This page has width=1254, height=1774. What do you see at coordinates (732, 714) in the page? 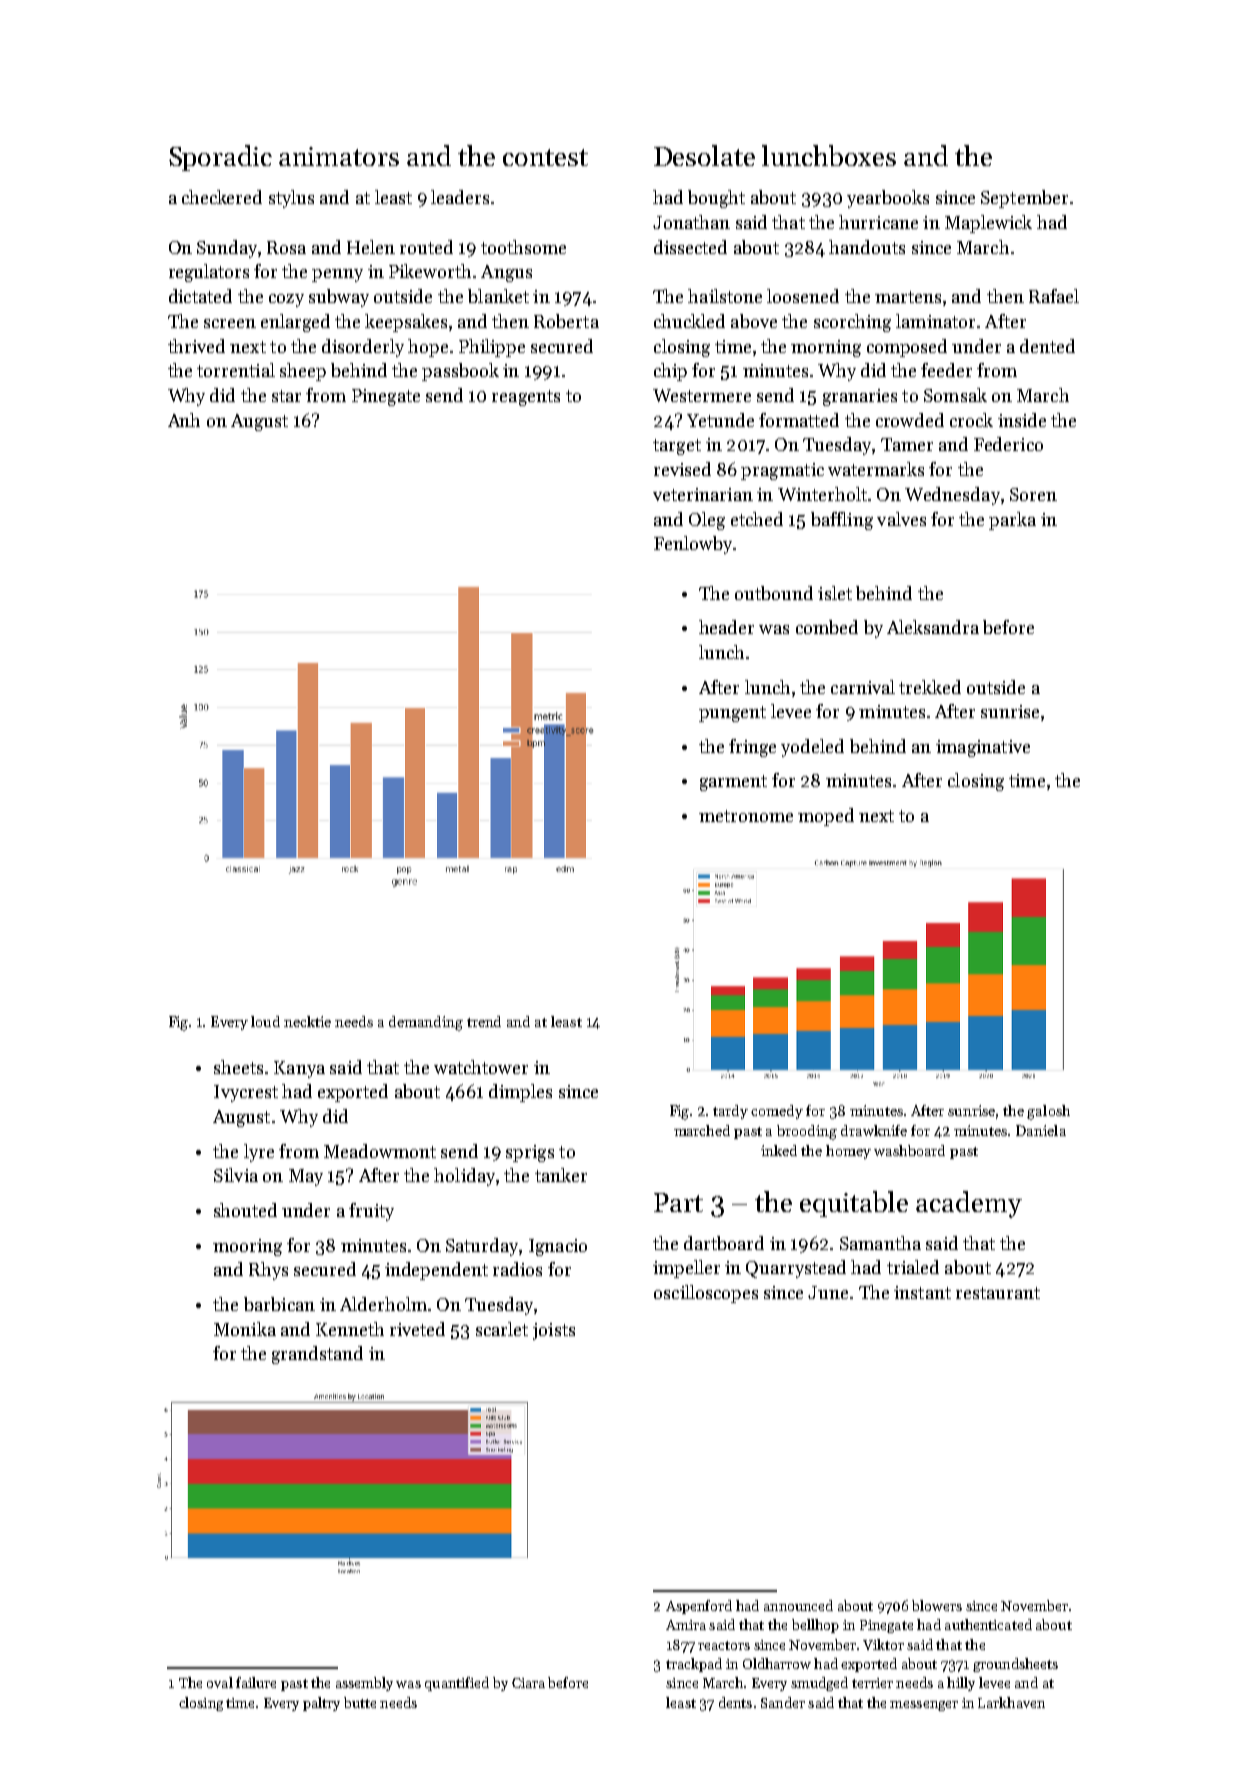
I see `pungent` at bounding box center [732, 714].
